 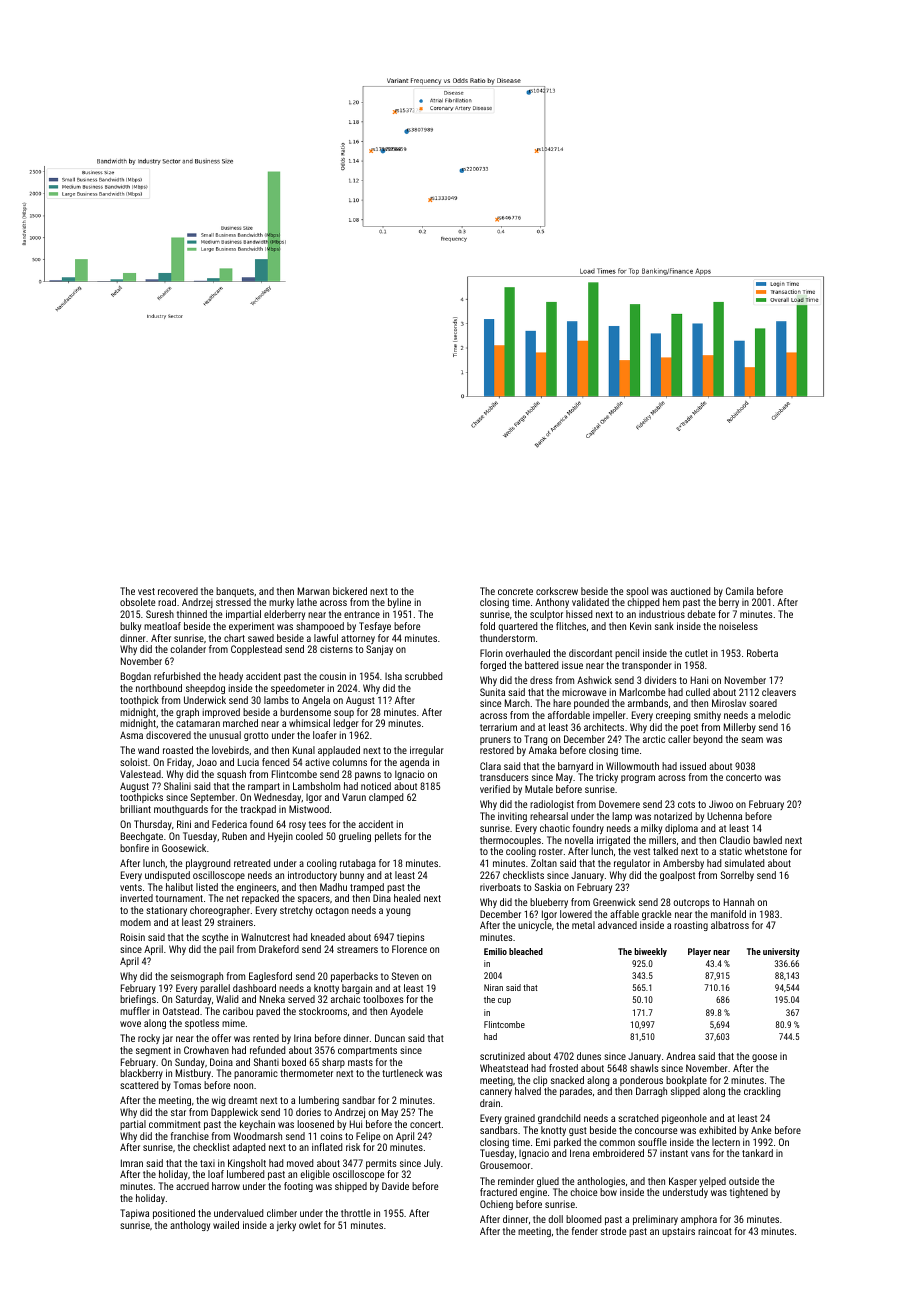 I want to click on recovered, so click(x=178, y=591).
